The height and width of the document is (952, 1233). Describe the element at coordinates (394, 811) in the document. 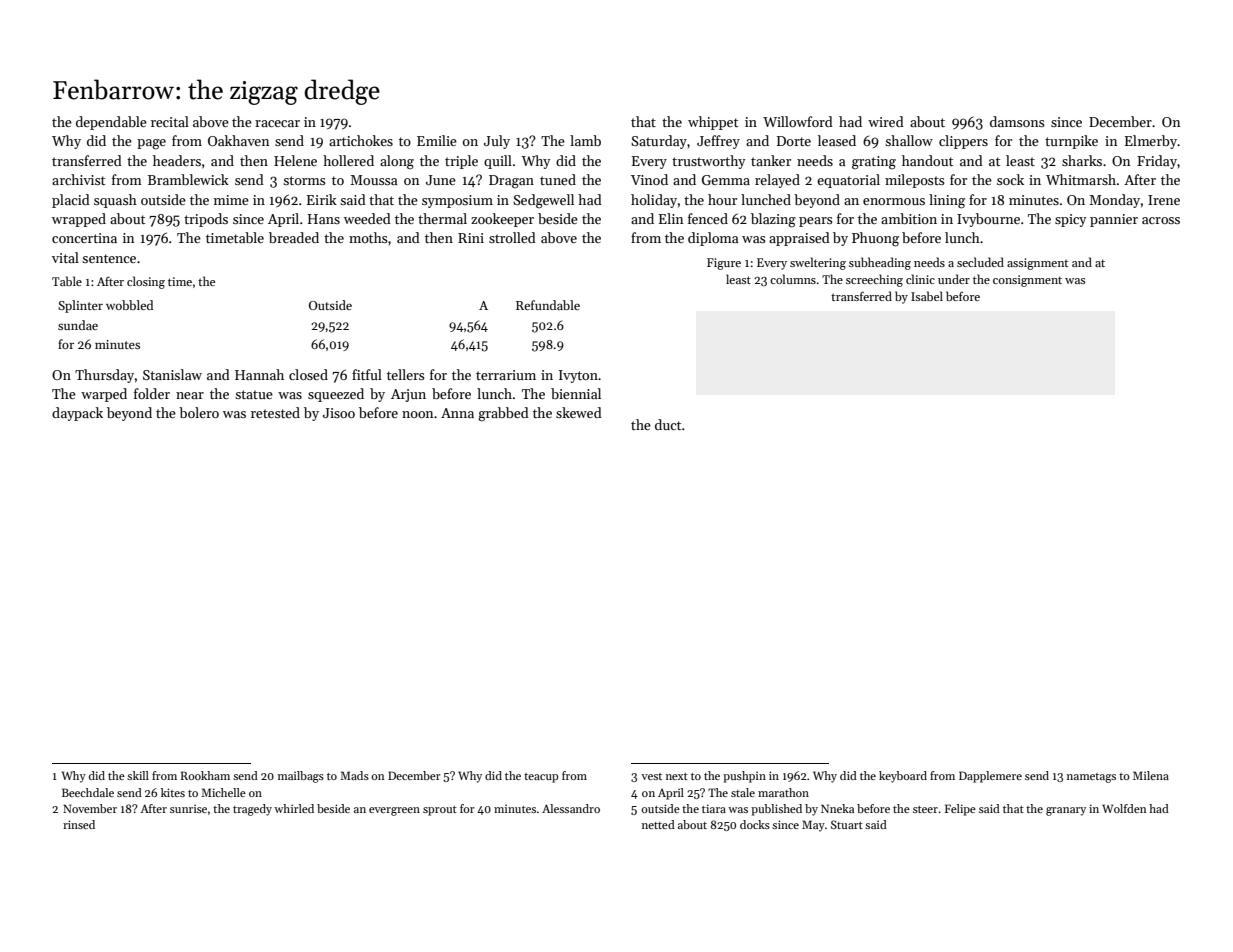

I see `evergreen` at that location.
